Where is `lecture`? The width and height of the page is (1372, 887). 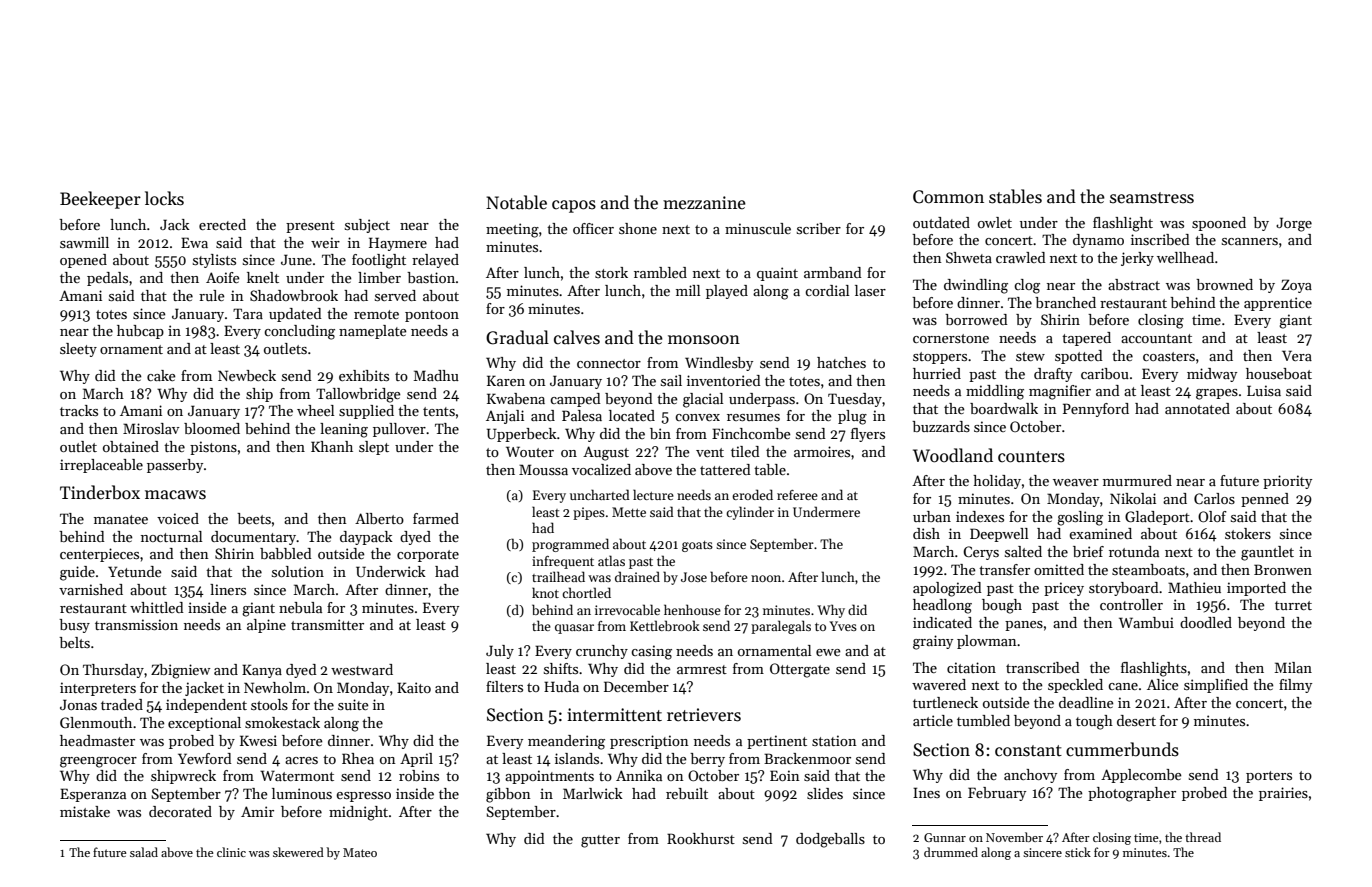 lecture is located at coordinates (653, 494).
